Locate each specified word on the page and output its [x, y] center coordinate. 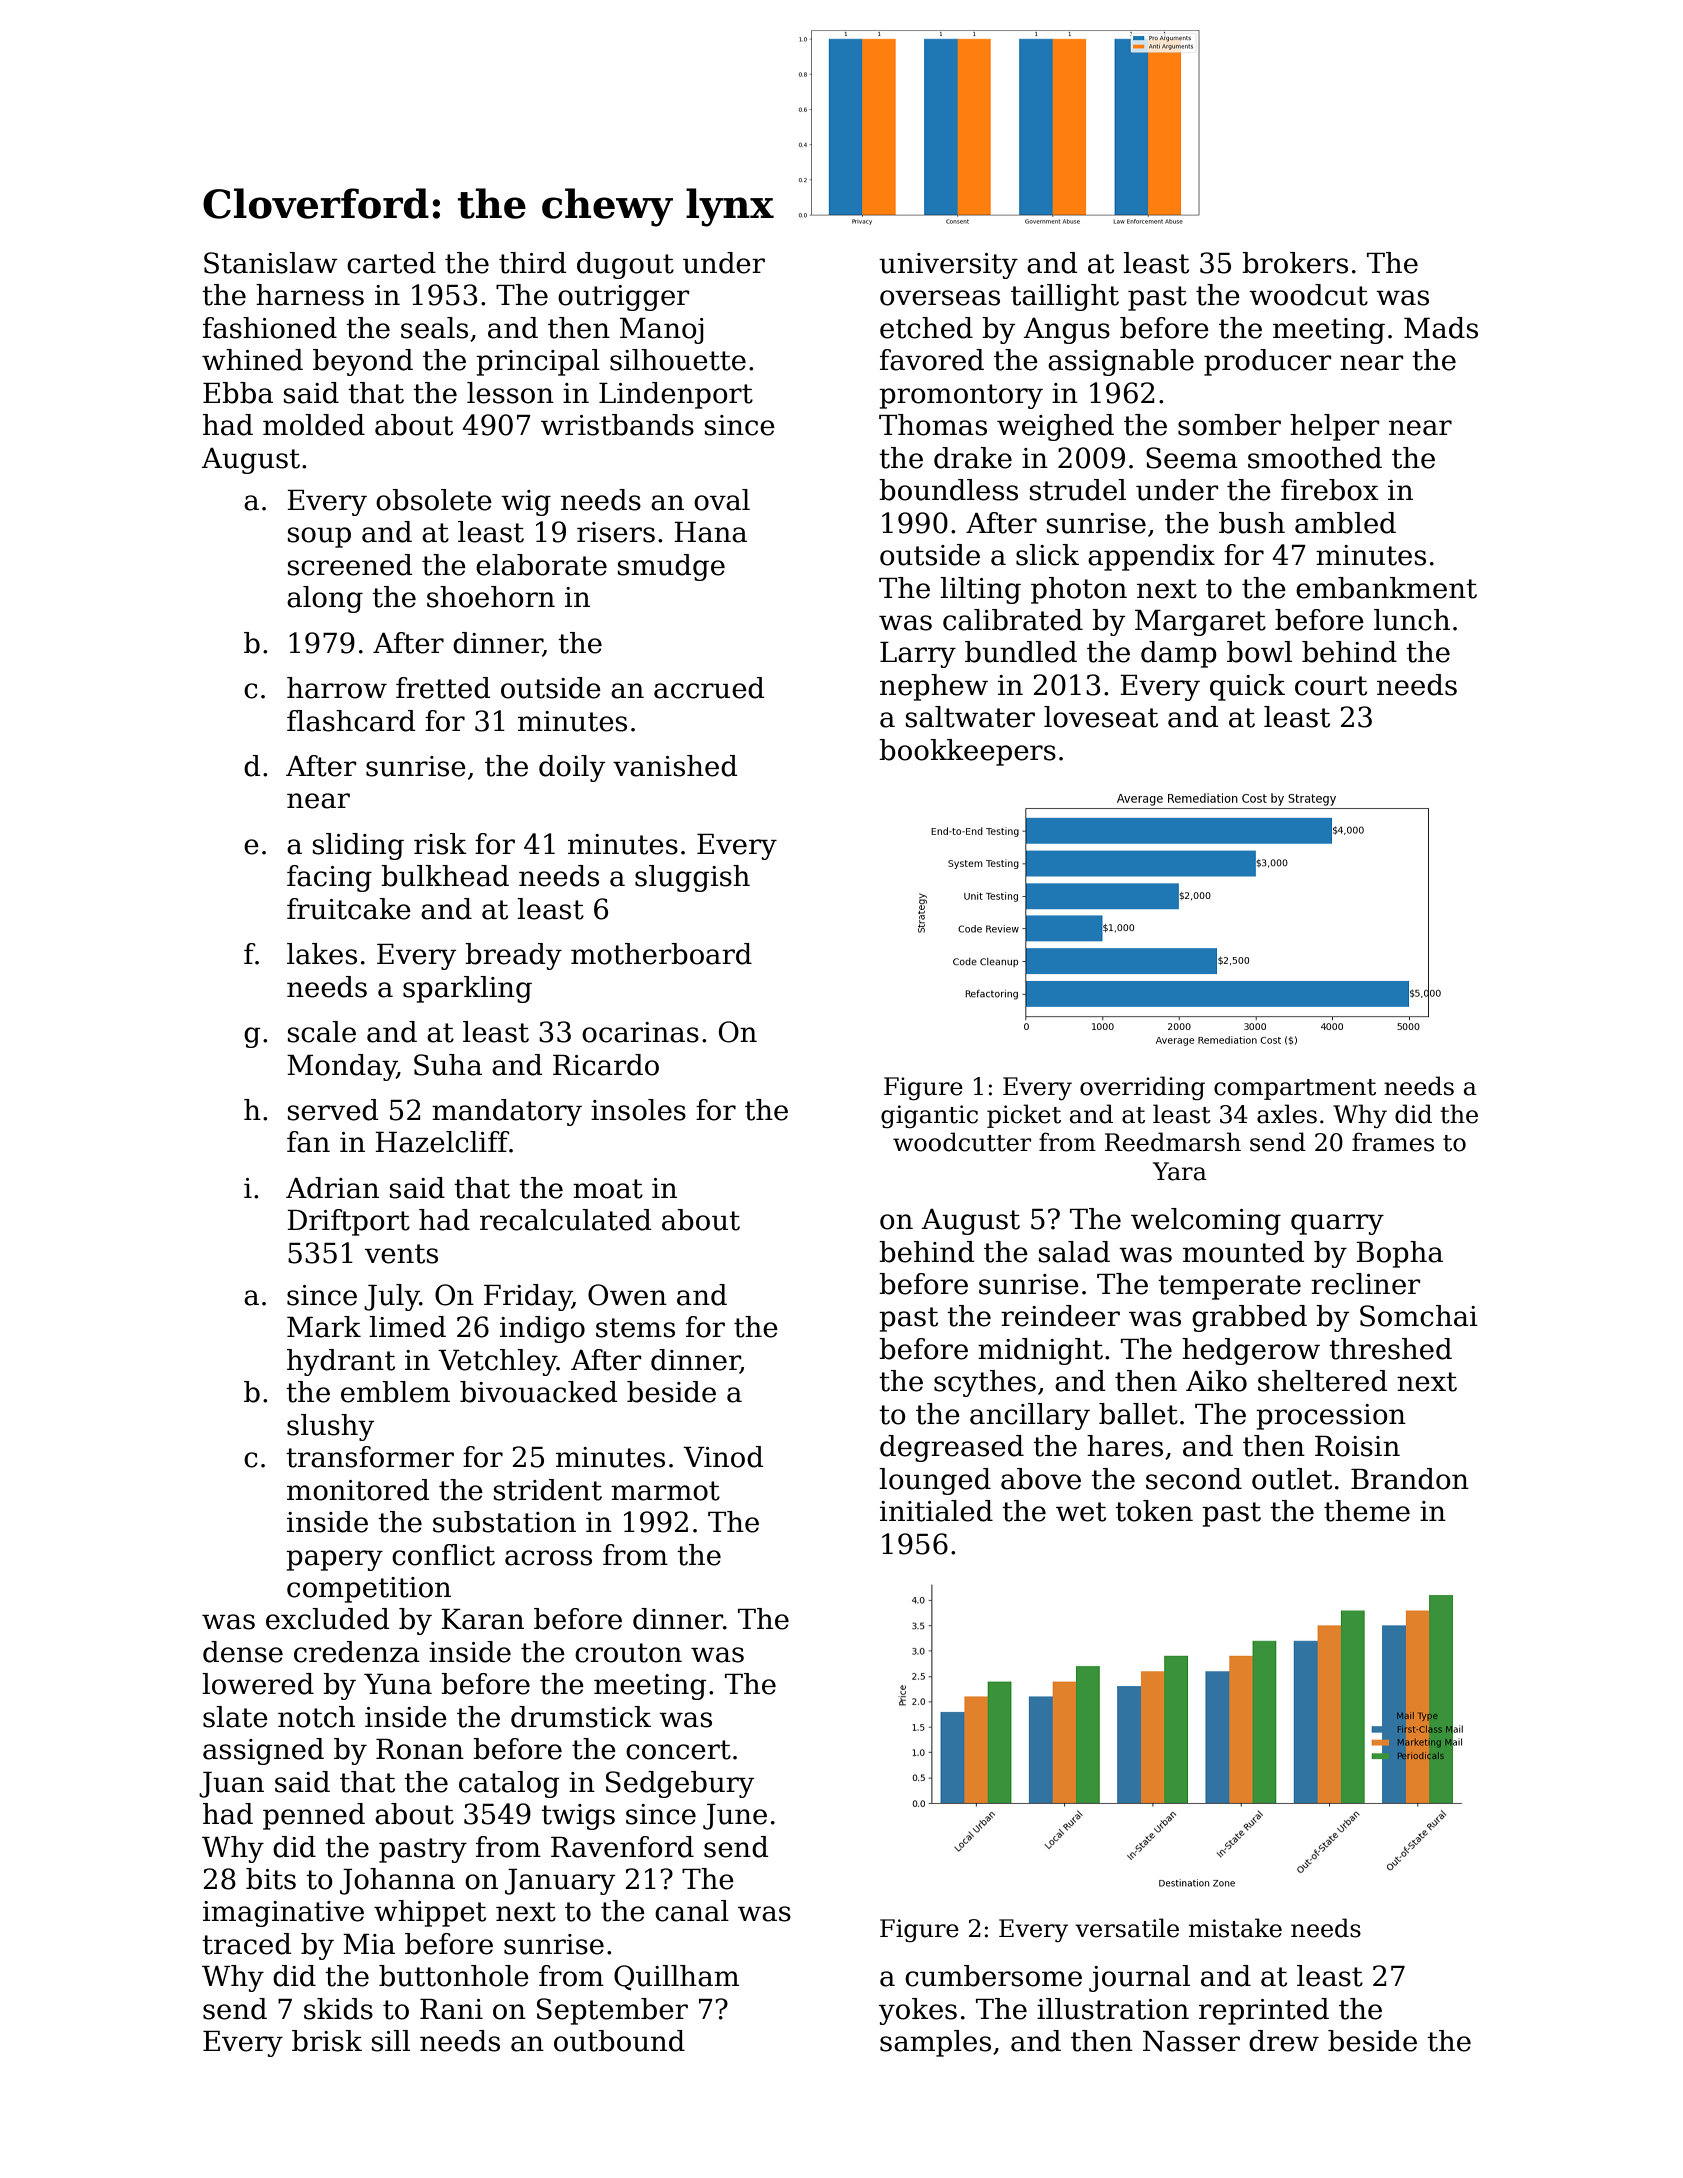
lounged [935, 1481]
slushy [330, 1427]
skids [338, 2009]
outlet [1292, 1479]
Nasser [1191, 2041]
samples [935, 2043]
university [948, 266]
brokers [1295, 263]
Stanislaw [271, 263]
